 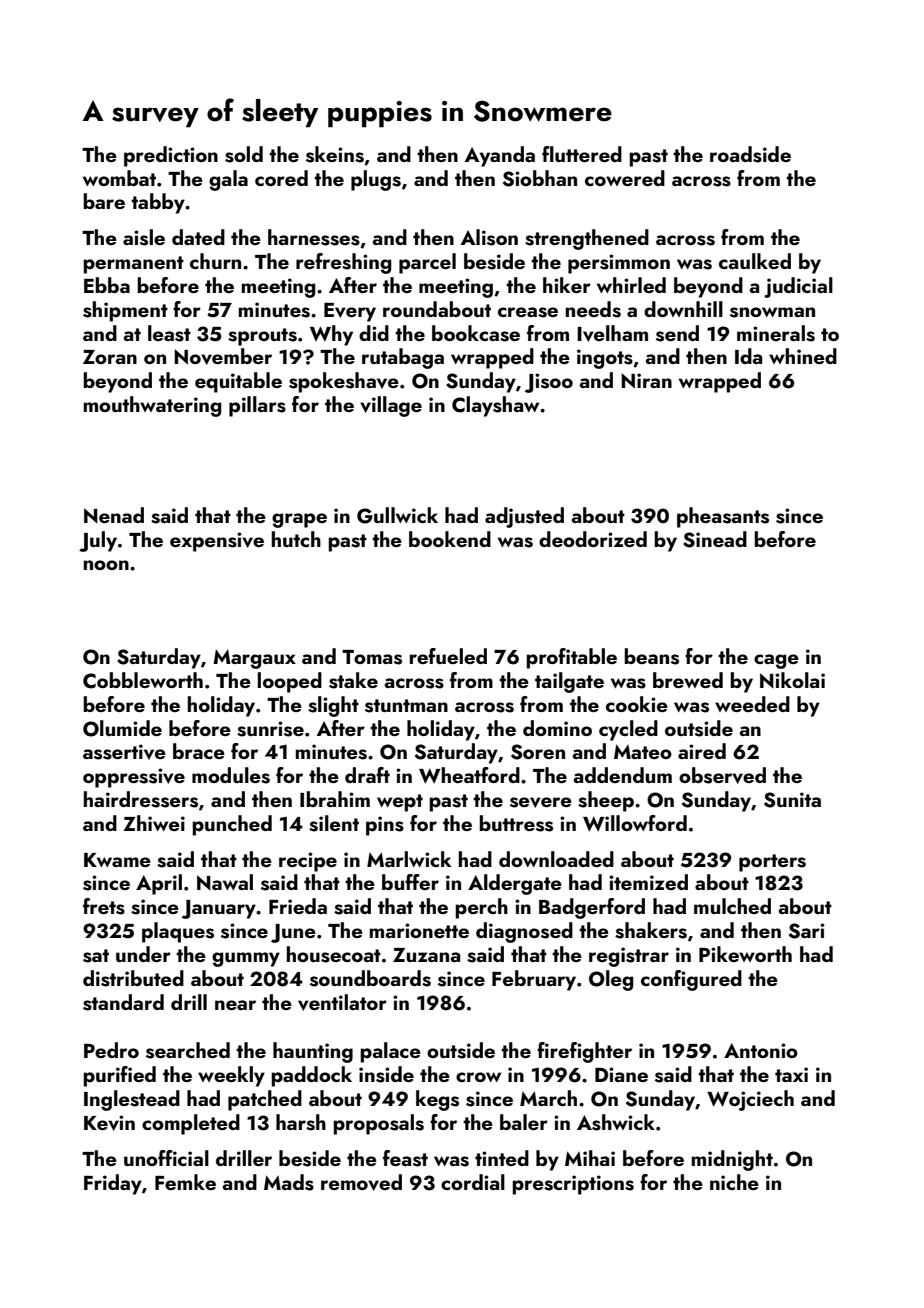 I want to click on hutch, so click(x=296, y=539).
